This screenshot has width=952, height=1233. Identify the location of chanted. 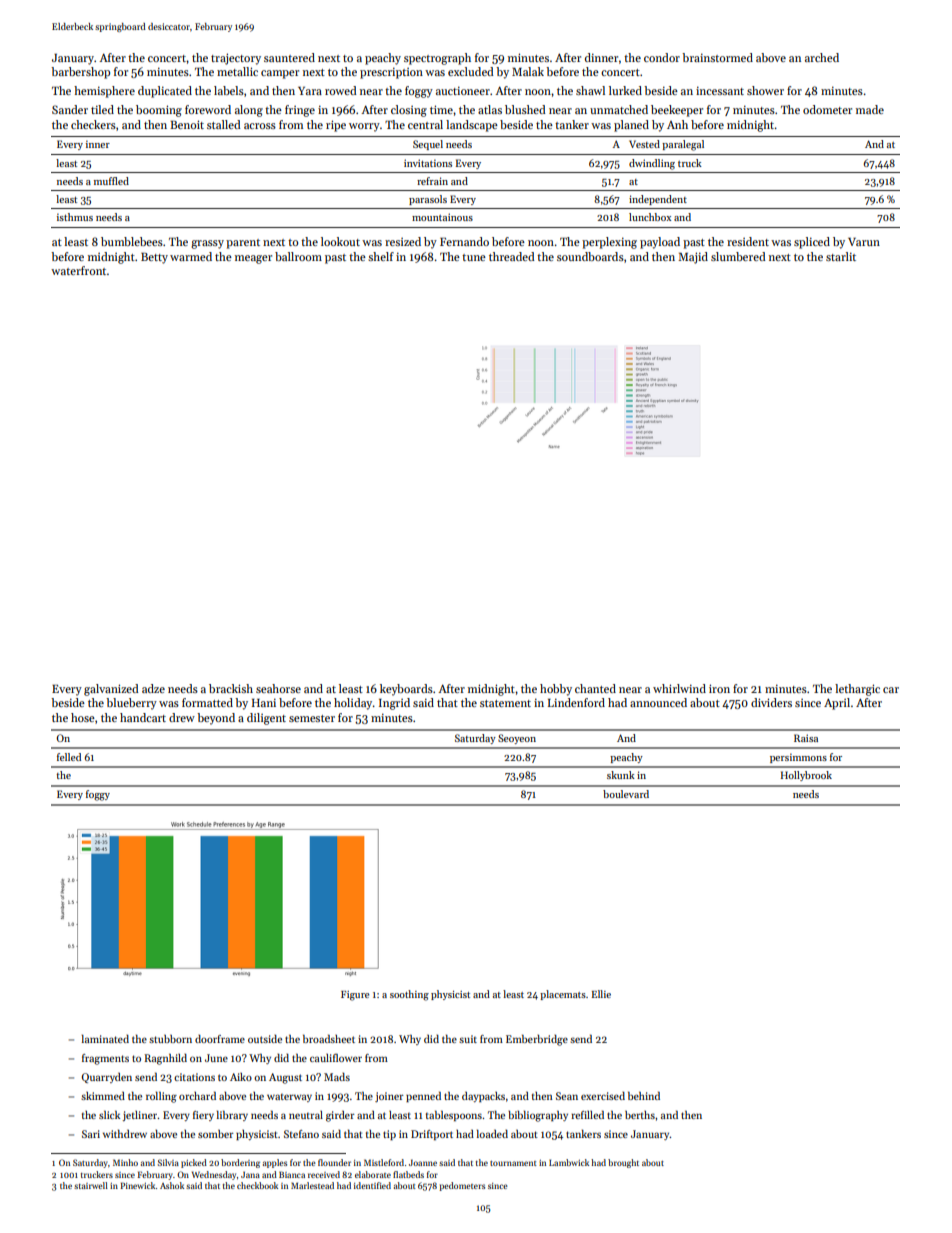
(595, 688).
